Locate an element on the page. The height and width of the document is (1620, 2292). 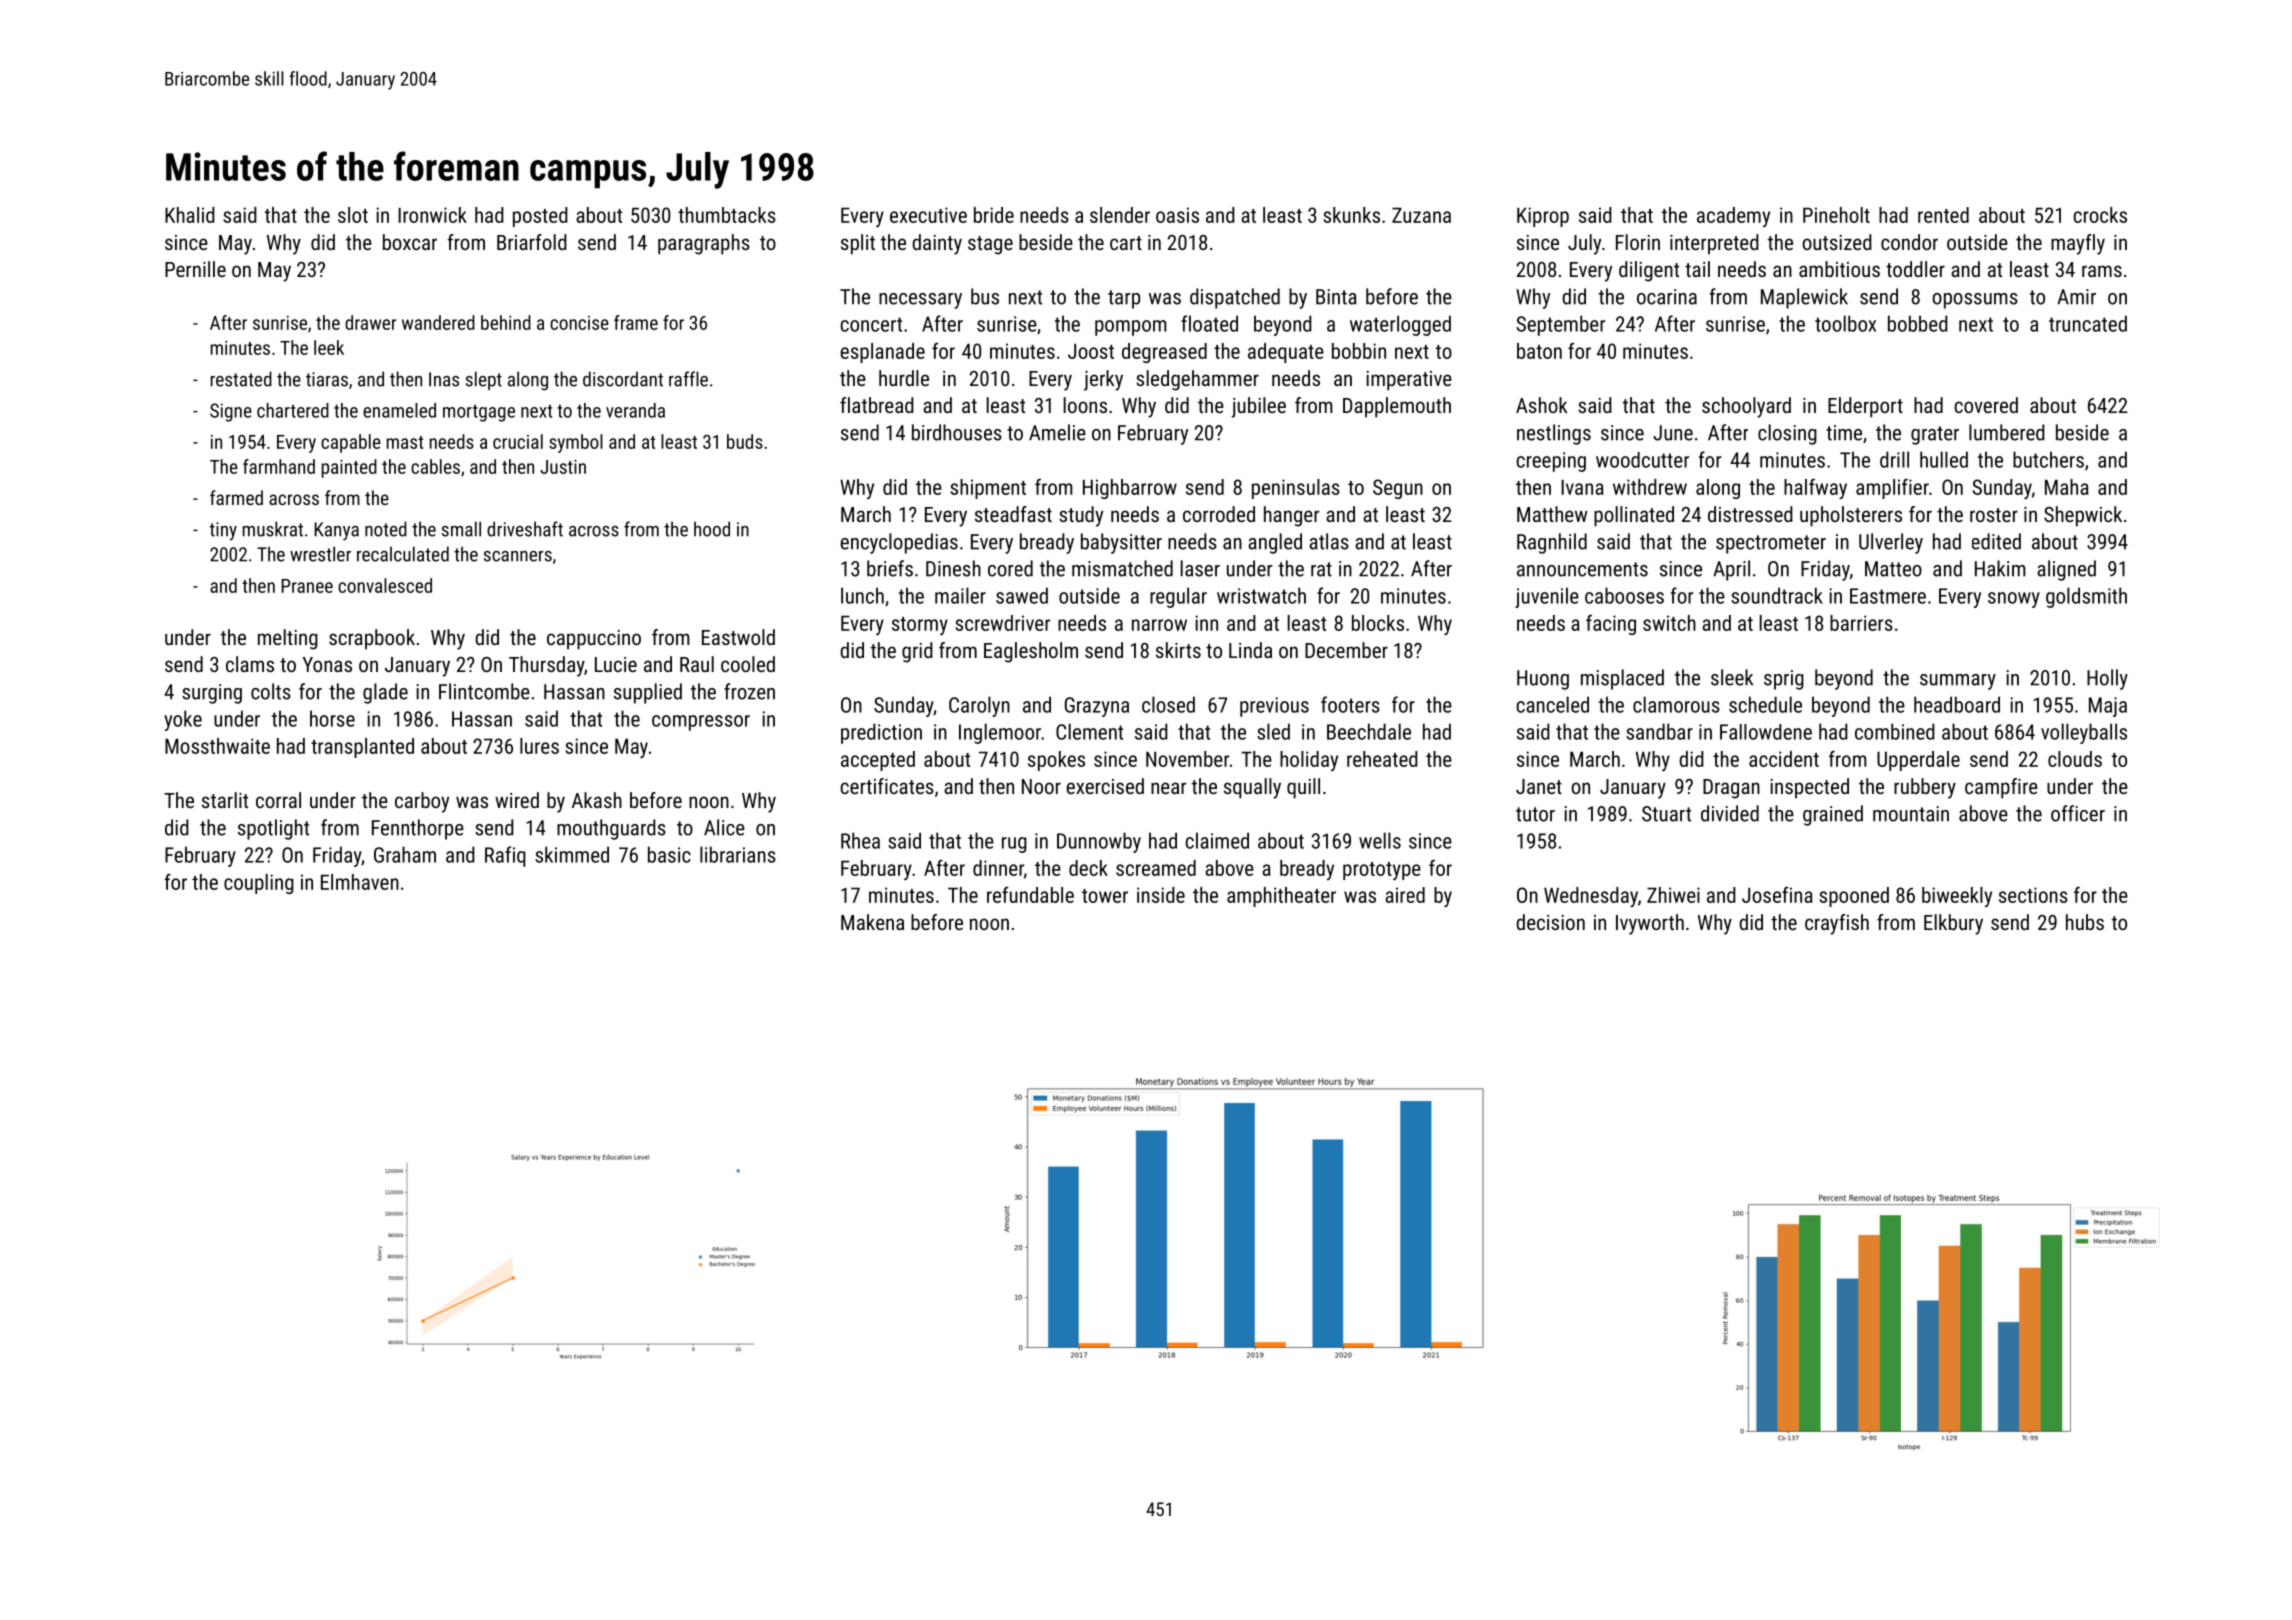
Amelie is located at coordinates (1057, 432).
